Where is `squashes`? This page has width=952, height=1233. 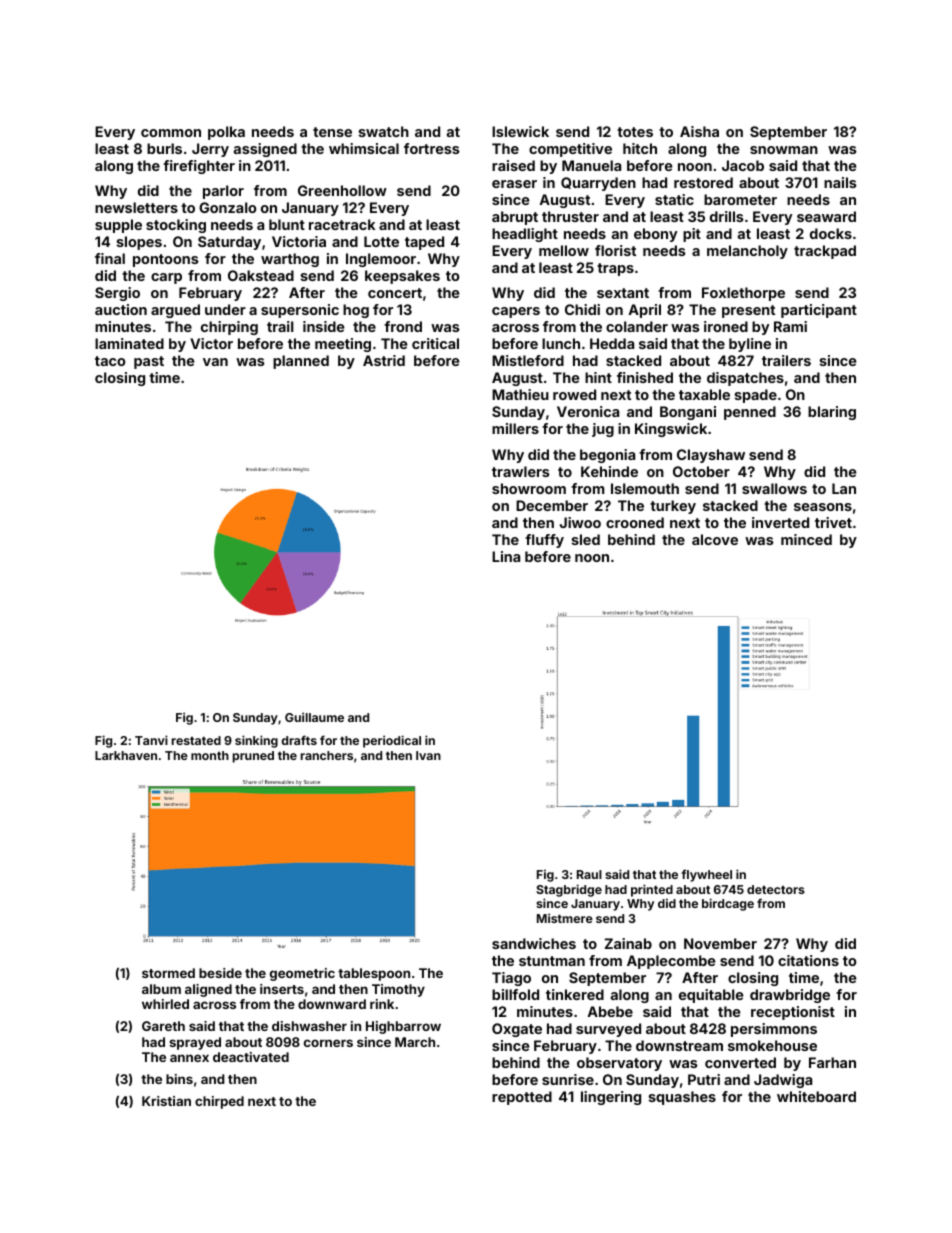
squashes is located at coordinates (682, 1098).
